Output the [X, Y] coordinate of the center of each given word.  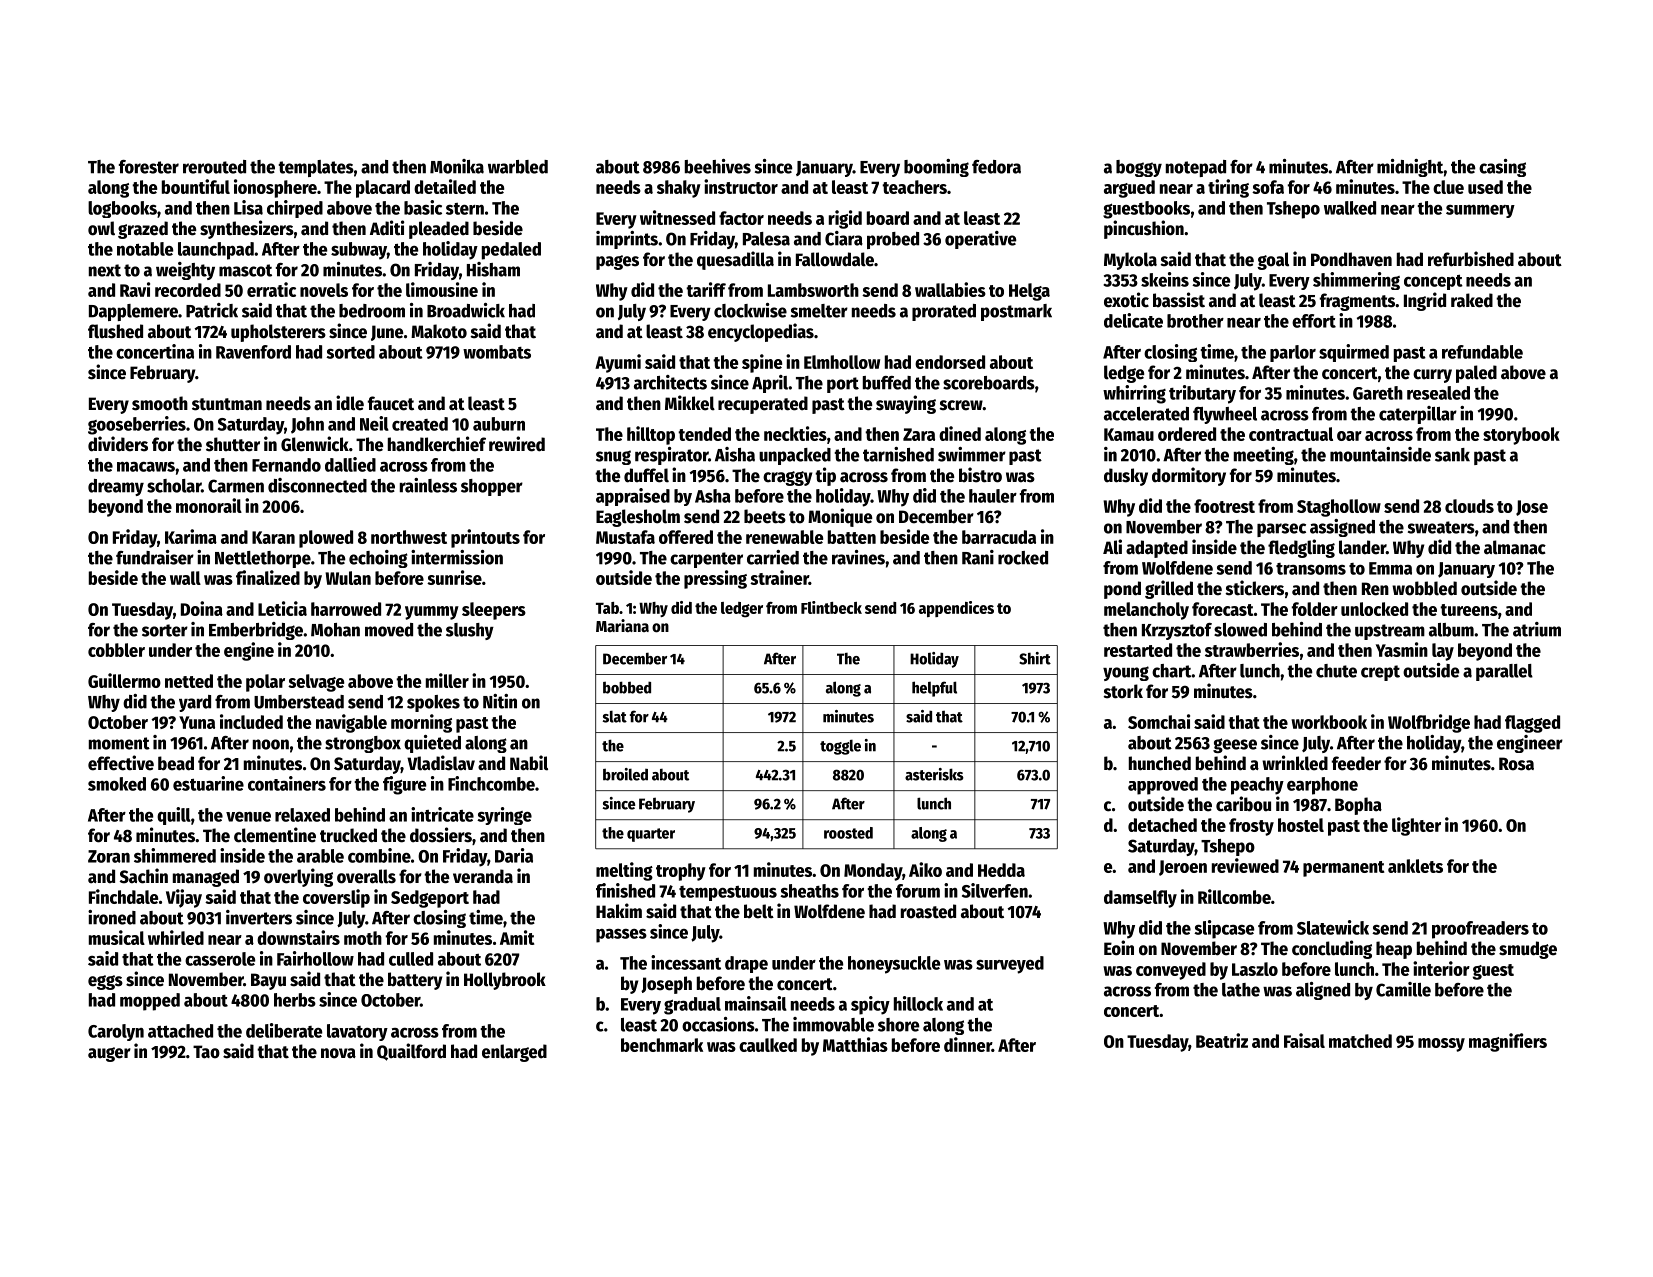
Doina [202, 608]
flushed [115, 331]
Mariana [622, 625]
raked [1472, 300]
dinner [968, 1044]
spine [762, 363]
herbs [295, 1000]
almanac [1515, 547]
